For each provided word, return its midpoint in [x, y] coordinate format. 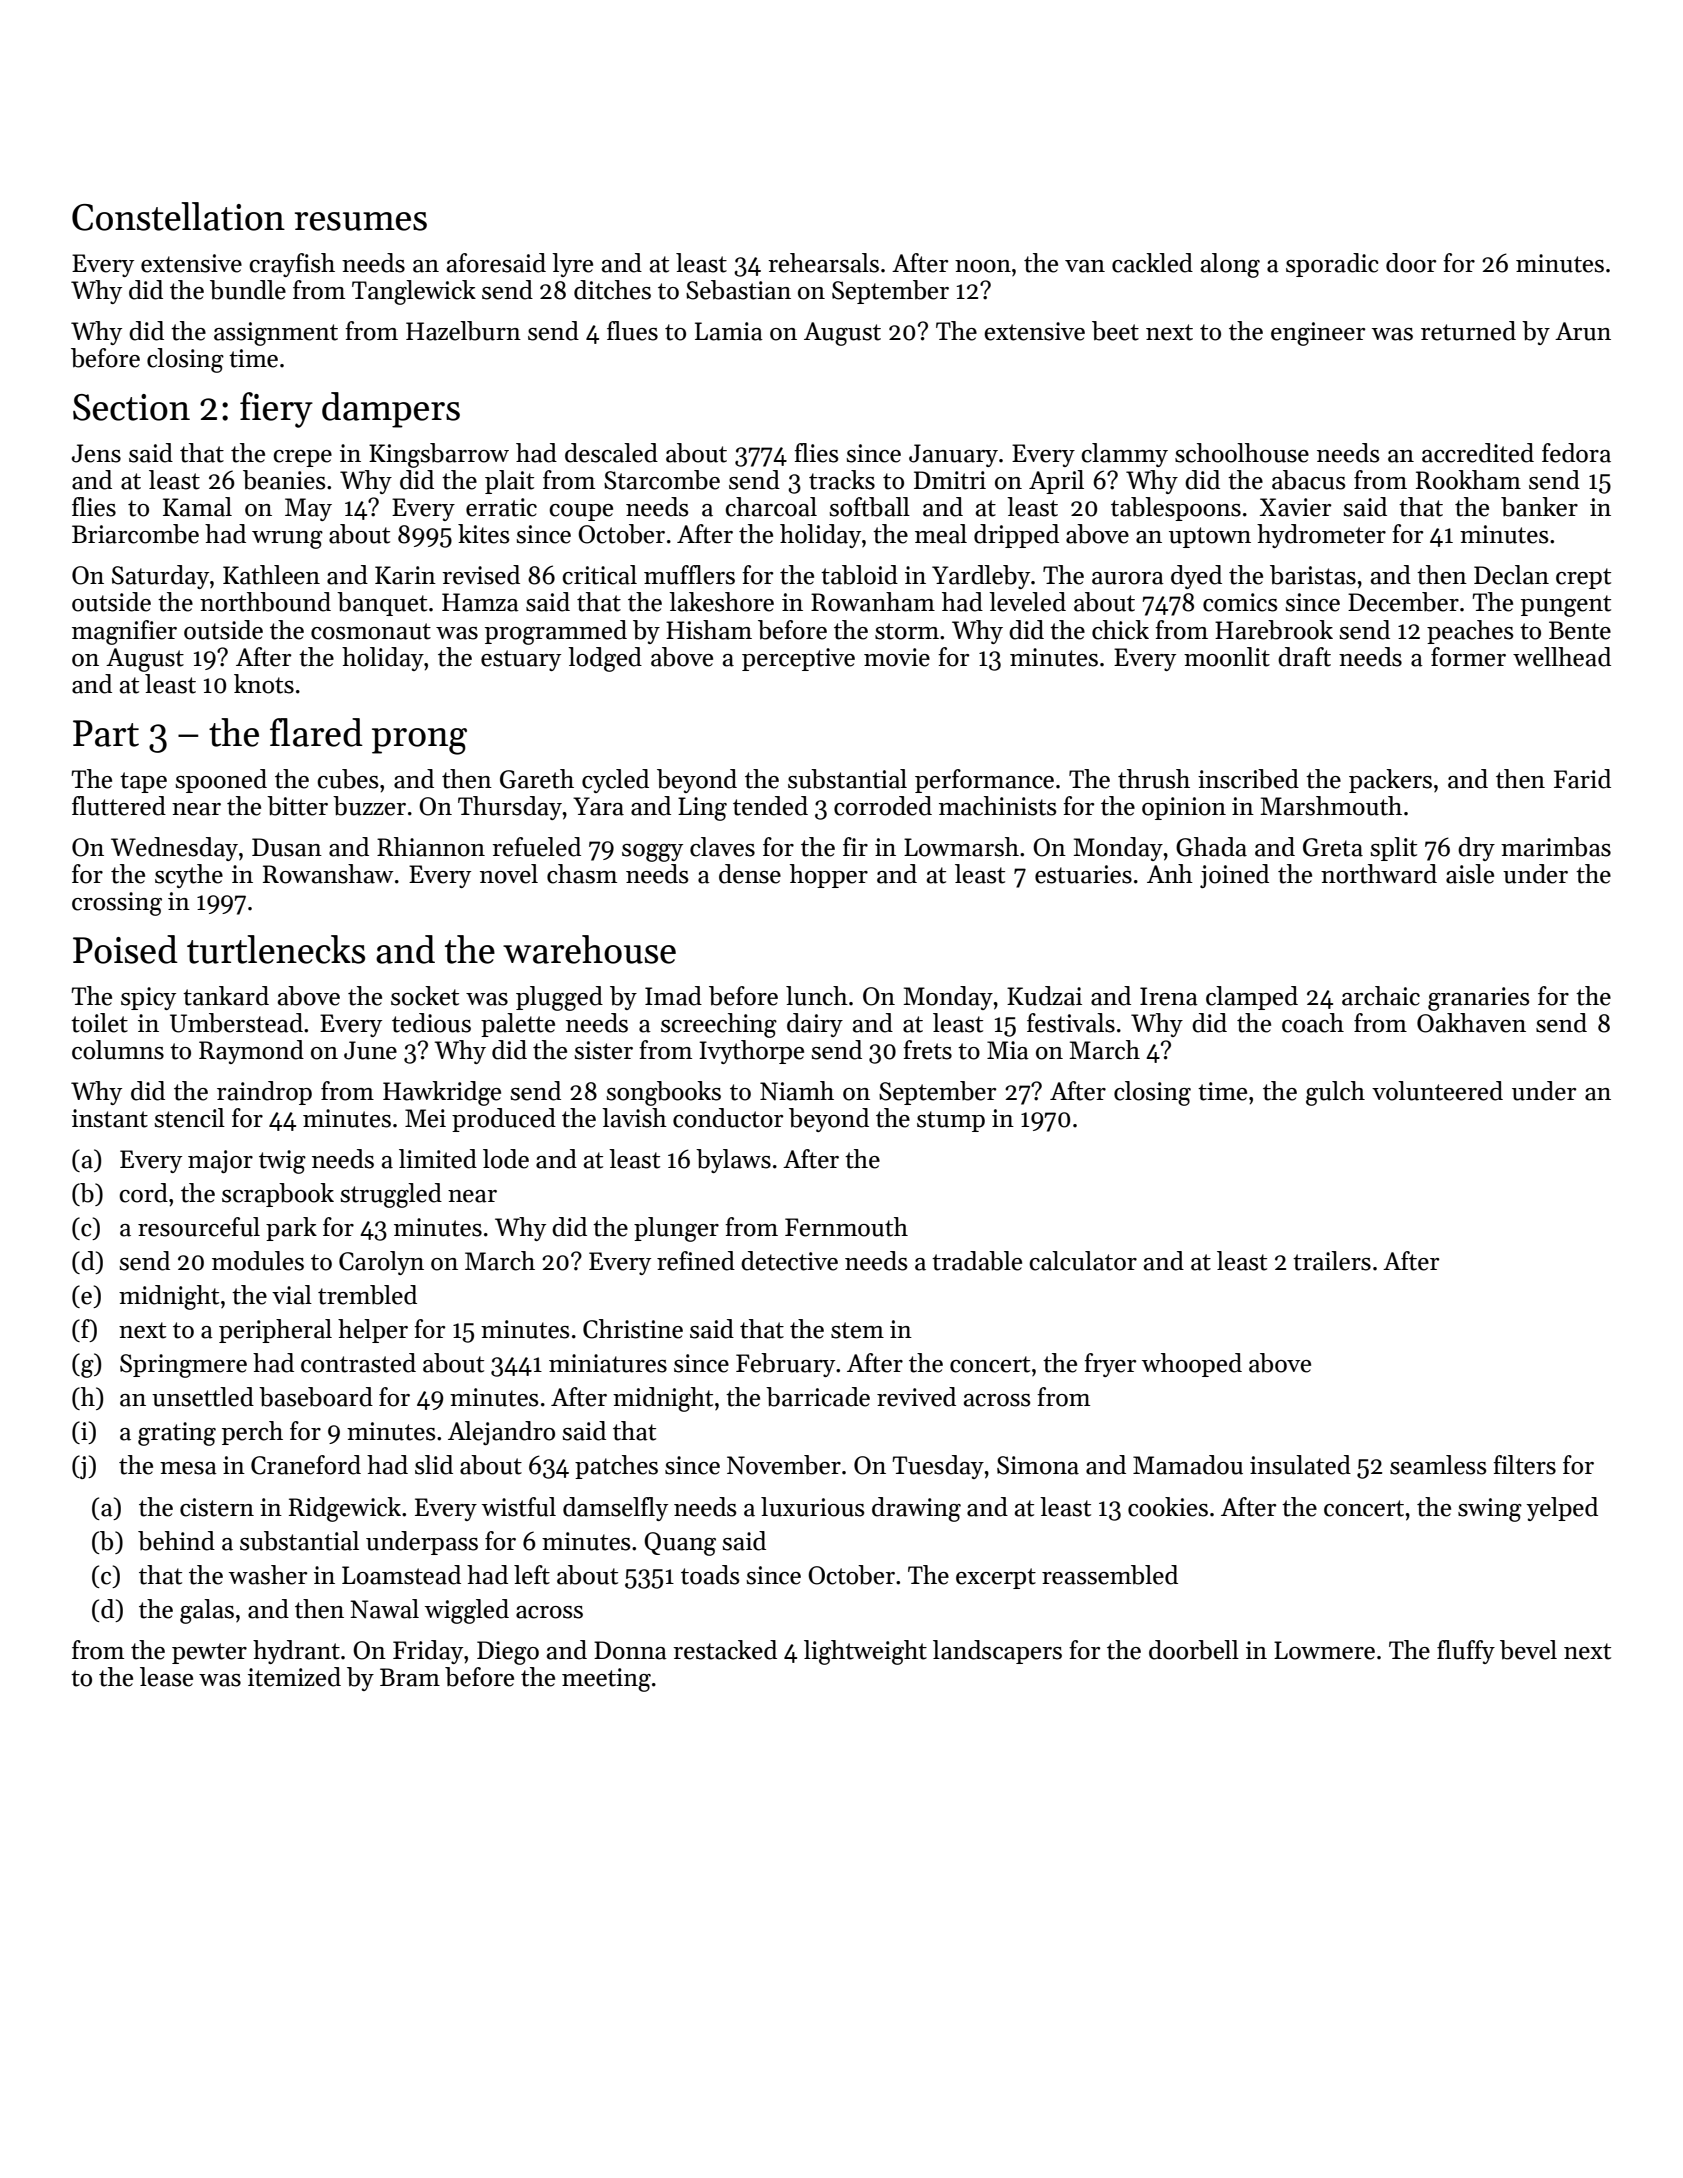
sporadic [1332, 265]
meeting [606, 1680]
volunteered [1437, 1091]
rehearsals [823, 263]
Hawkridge [442, 1093]
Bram [410, 1677]
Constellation [178, 216]
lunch [817, 996]
